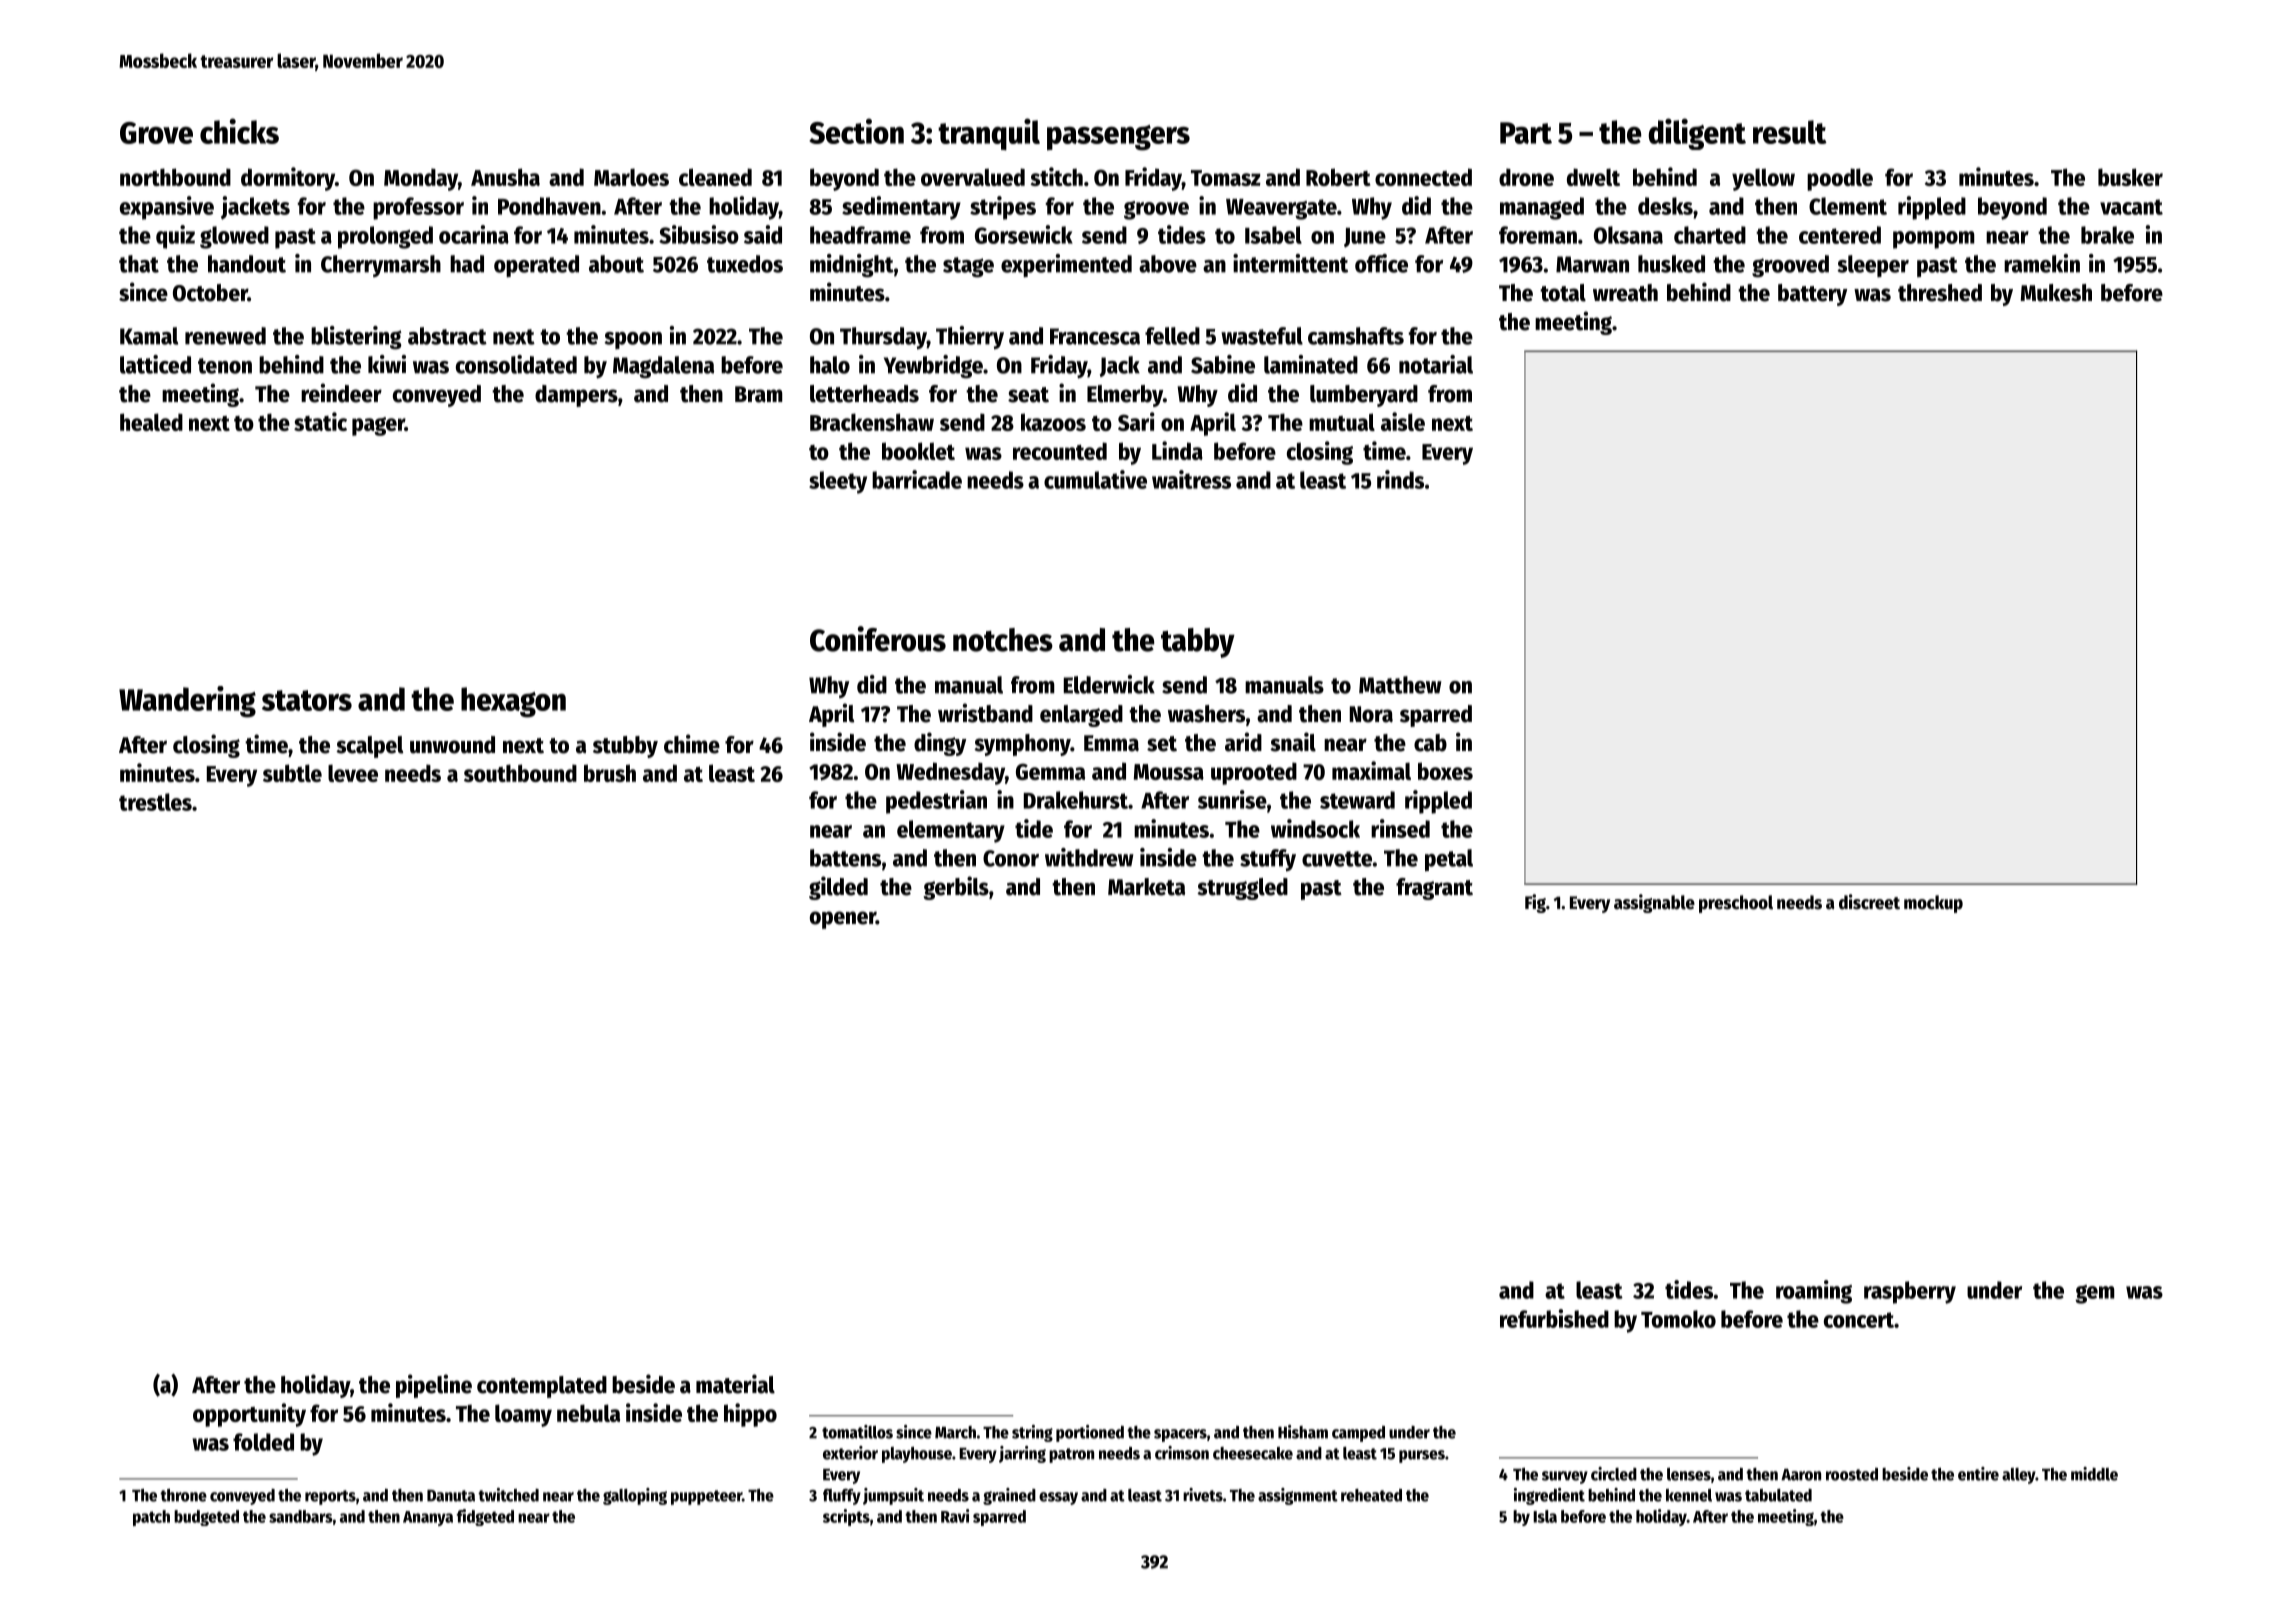 This screenshot has height=1614, width=2282. Describe the element at coordinates (1697, 134) in the screenshot. I see `diligent` at that location.
